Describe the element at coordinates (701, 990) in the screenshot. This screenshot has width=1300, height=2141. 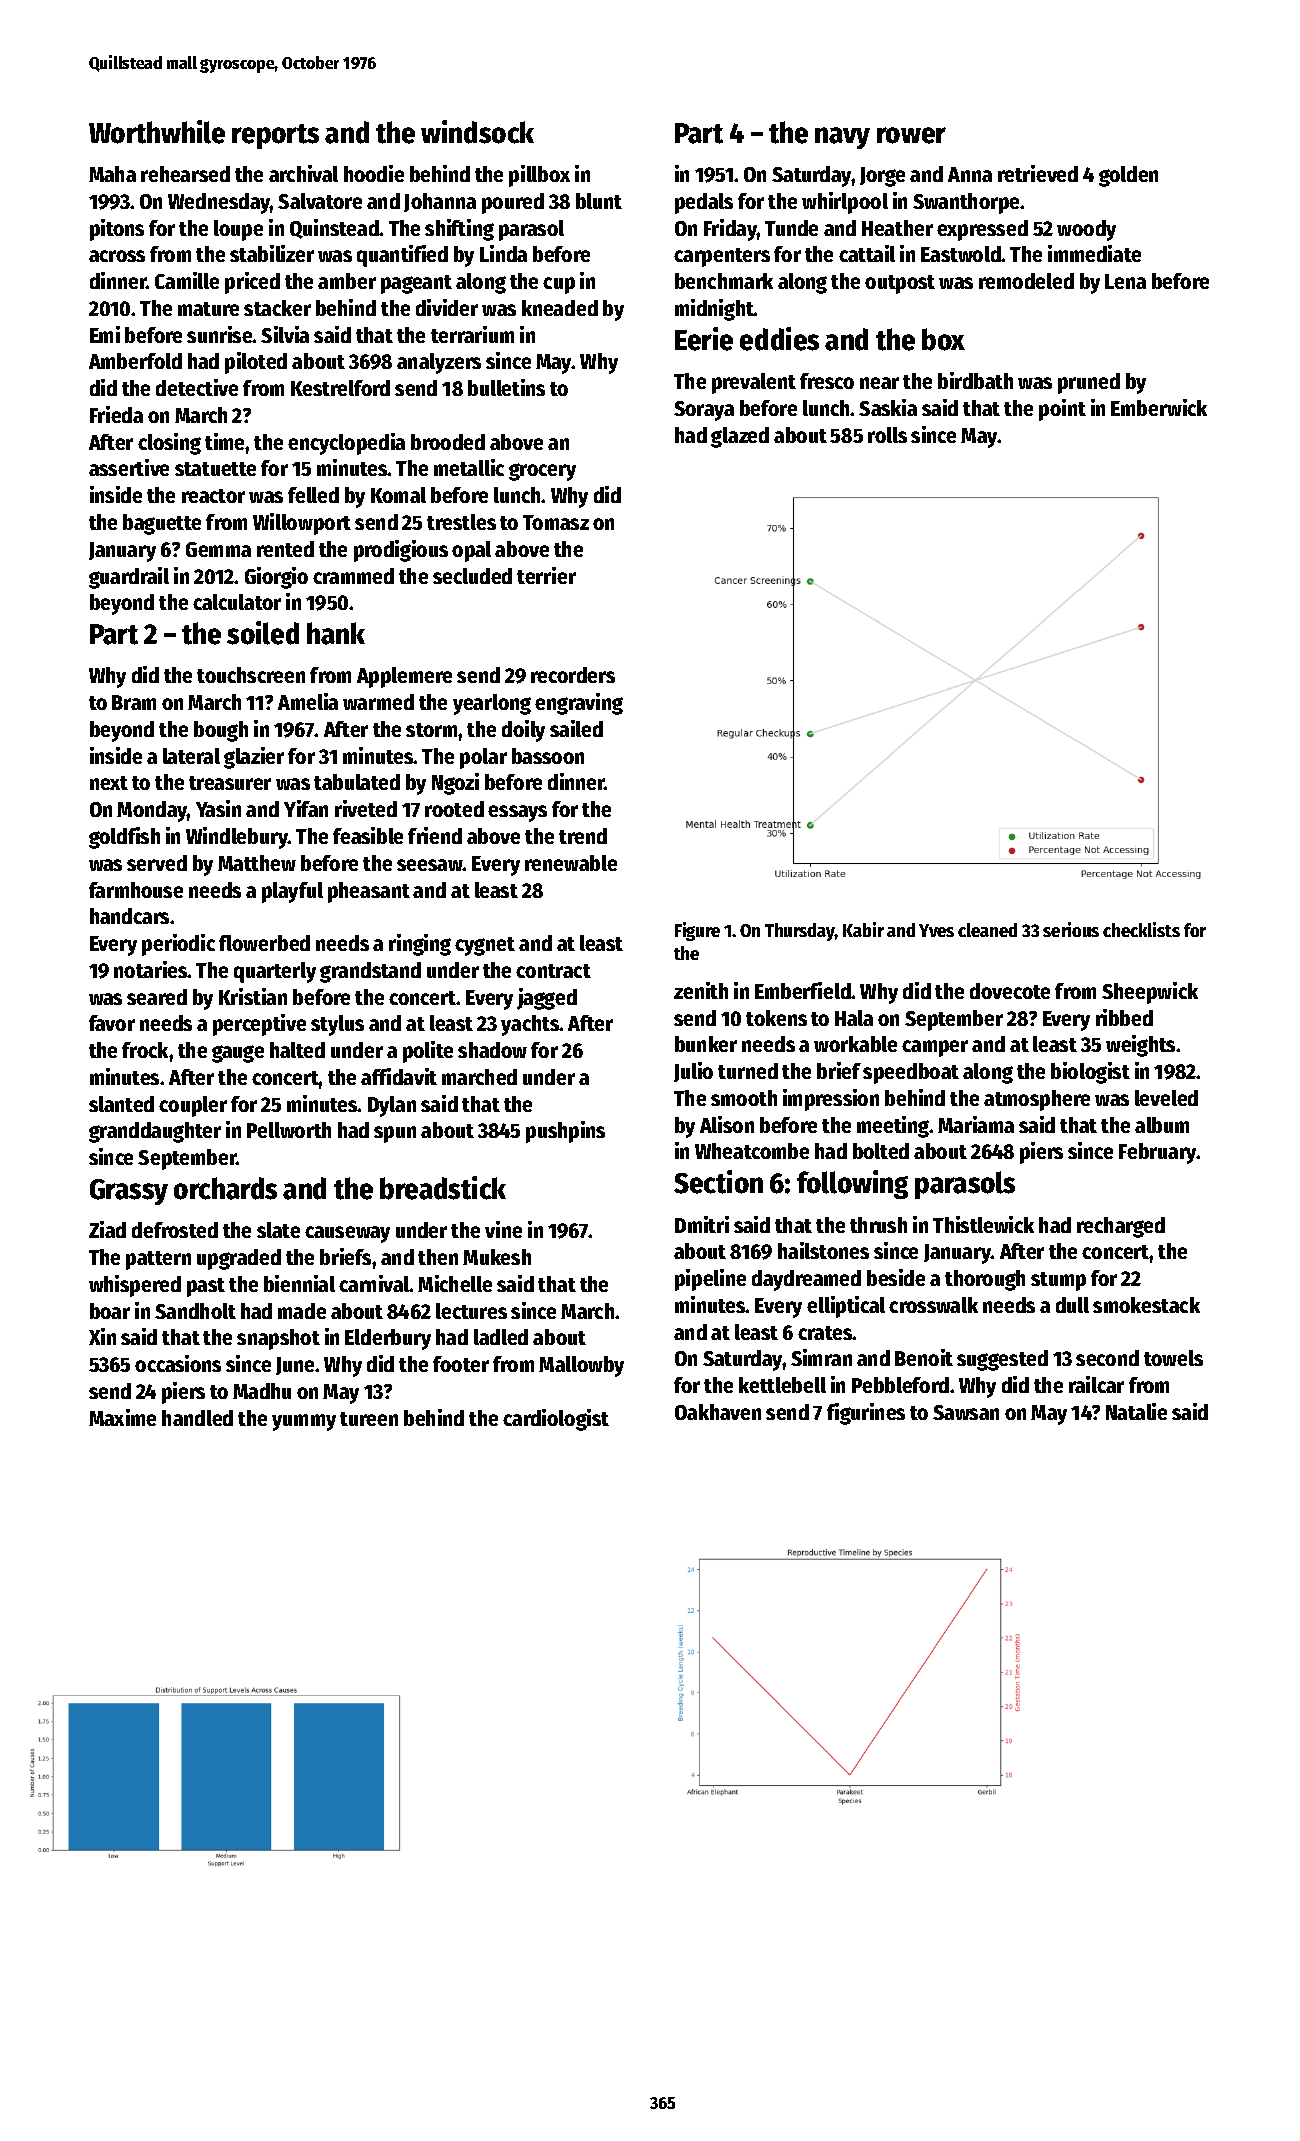
I see `zenith` at that location.
